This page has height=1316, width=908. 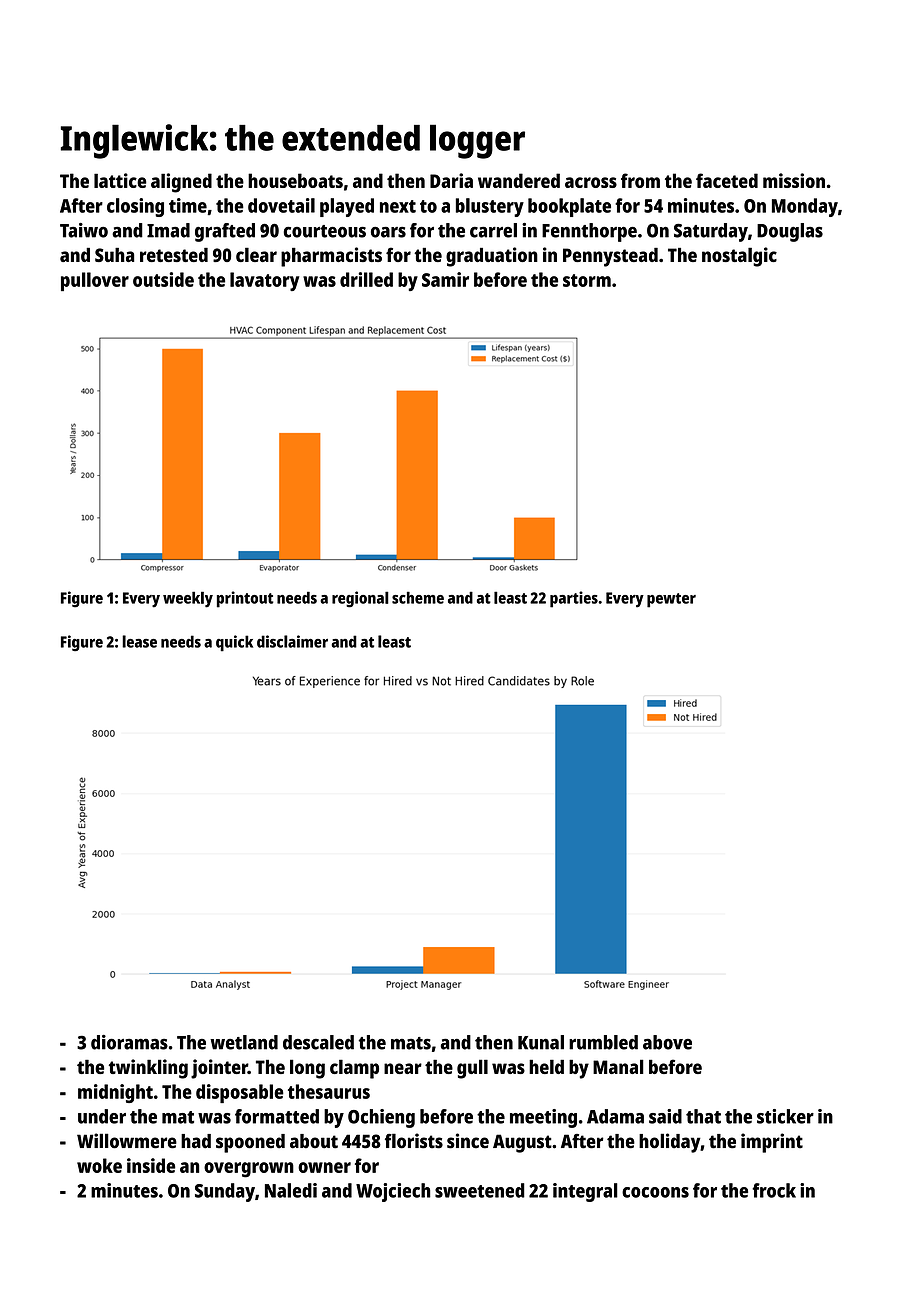 What do you see at coordinates (519, 180) in the page?
I see `wandered` at bounding box center [519, 180].
